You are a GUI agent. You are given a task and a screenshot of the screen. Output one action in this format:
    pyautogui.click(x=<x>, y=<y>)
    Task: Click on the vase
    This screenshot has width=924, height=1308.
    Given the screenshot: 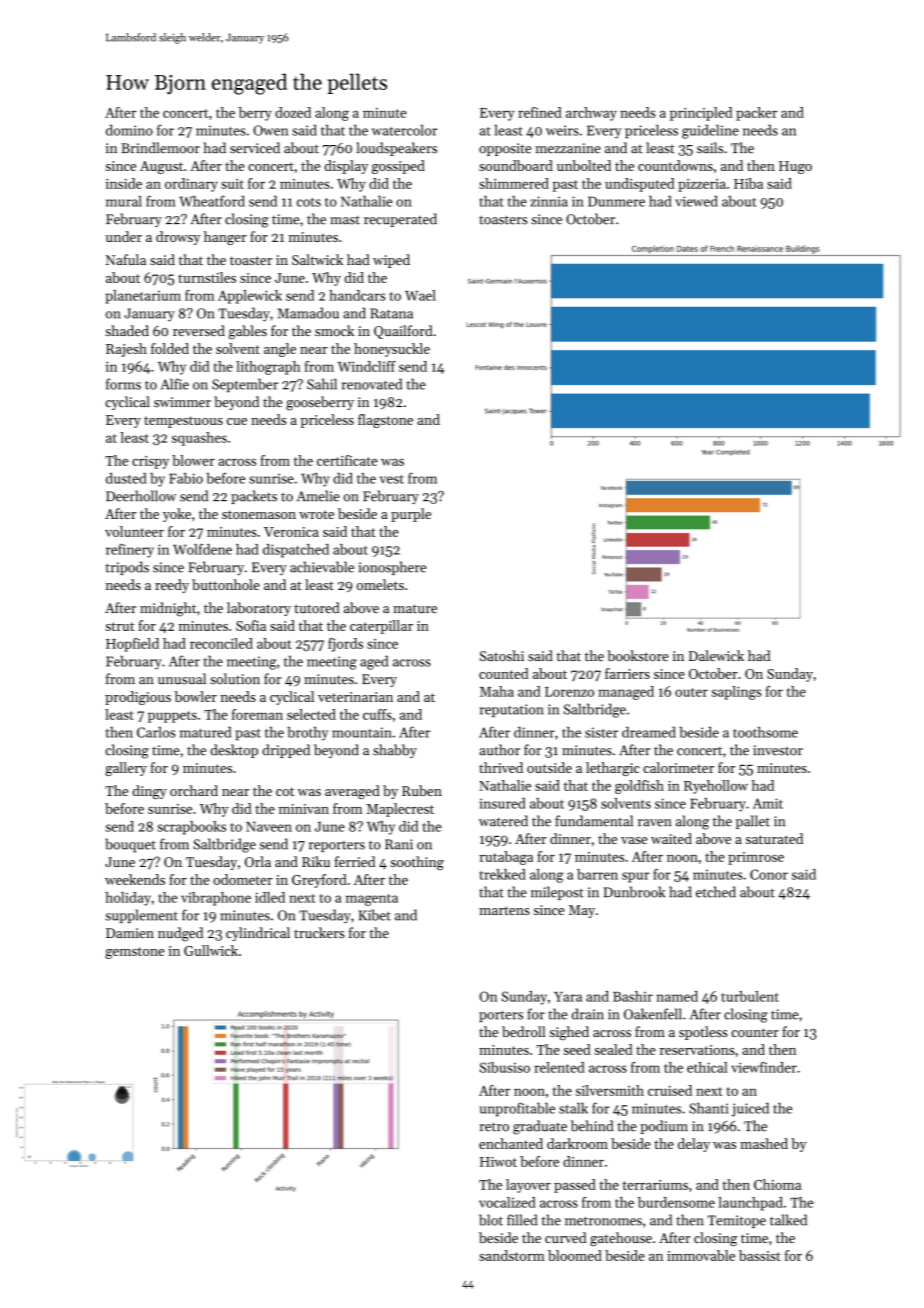 What is the action you would take?
    pyautogui.click(x=634, y=840)
